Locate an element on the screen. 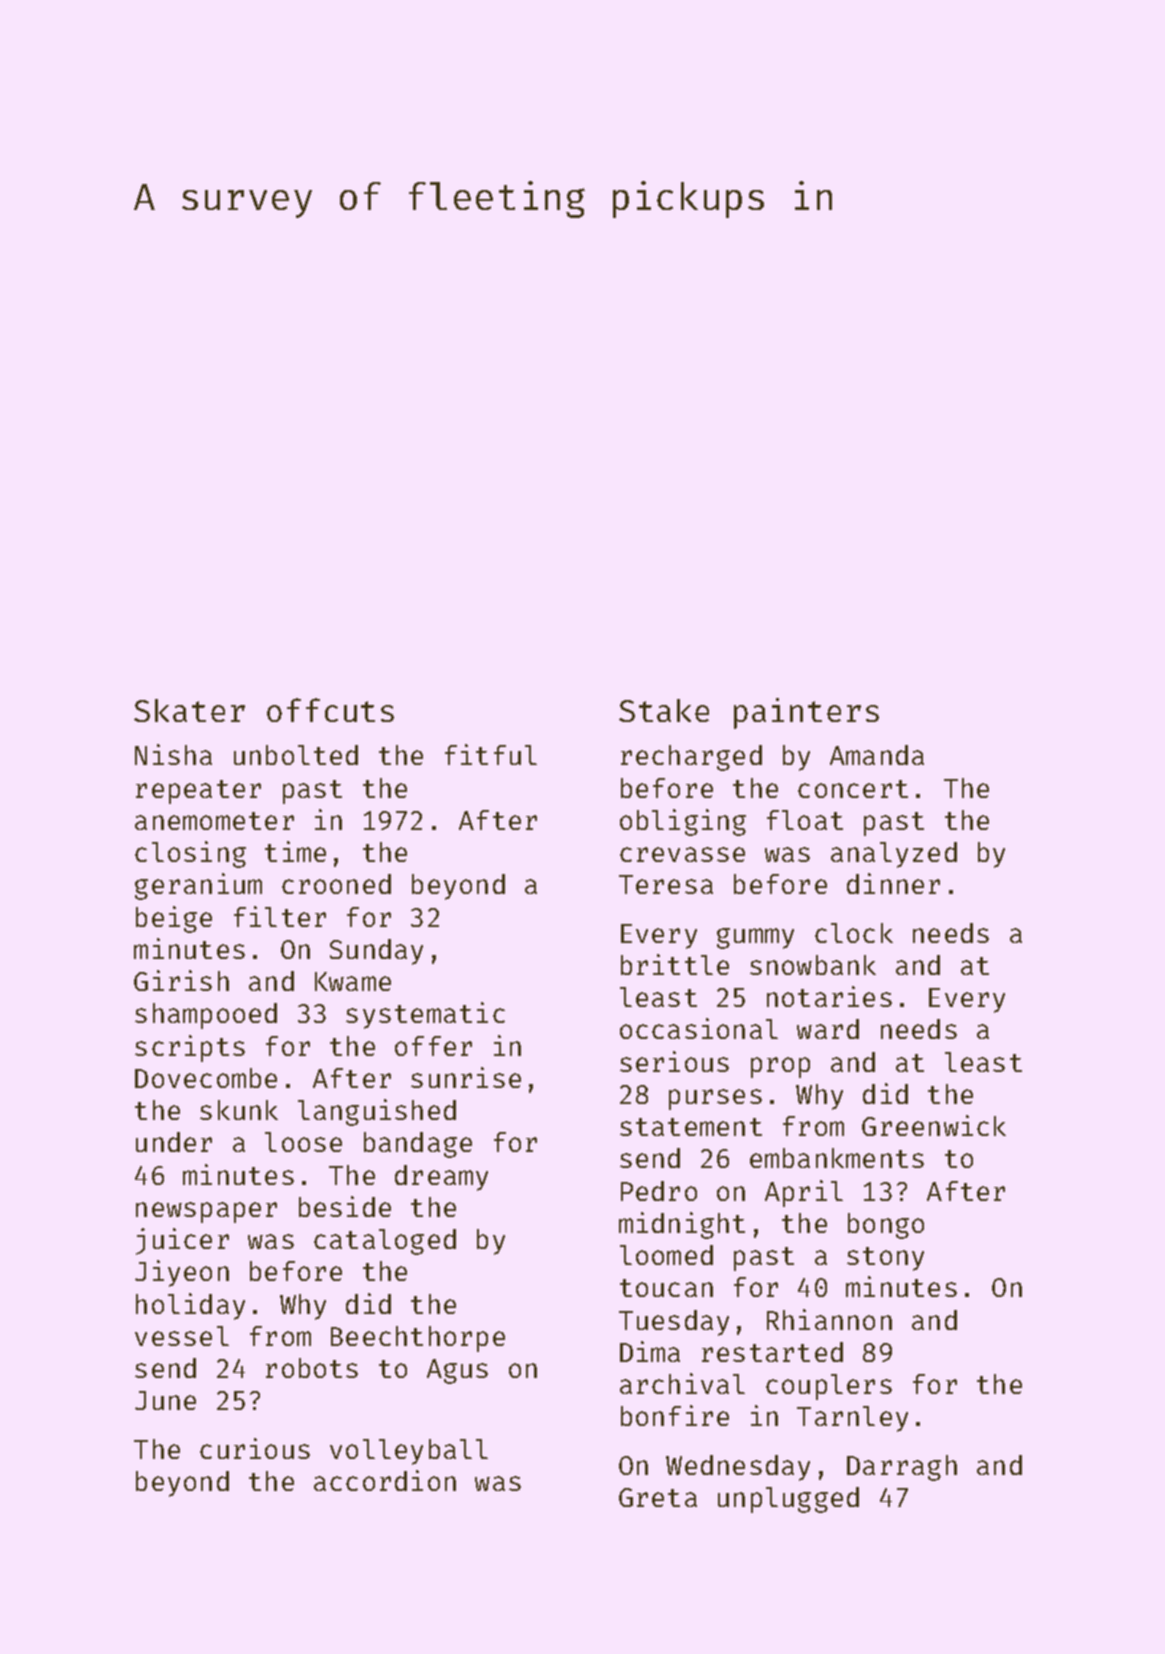 The width and height of the screenshot is (1165, 1654). Stake is located at coordinates (664, 710).
